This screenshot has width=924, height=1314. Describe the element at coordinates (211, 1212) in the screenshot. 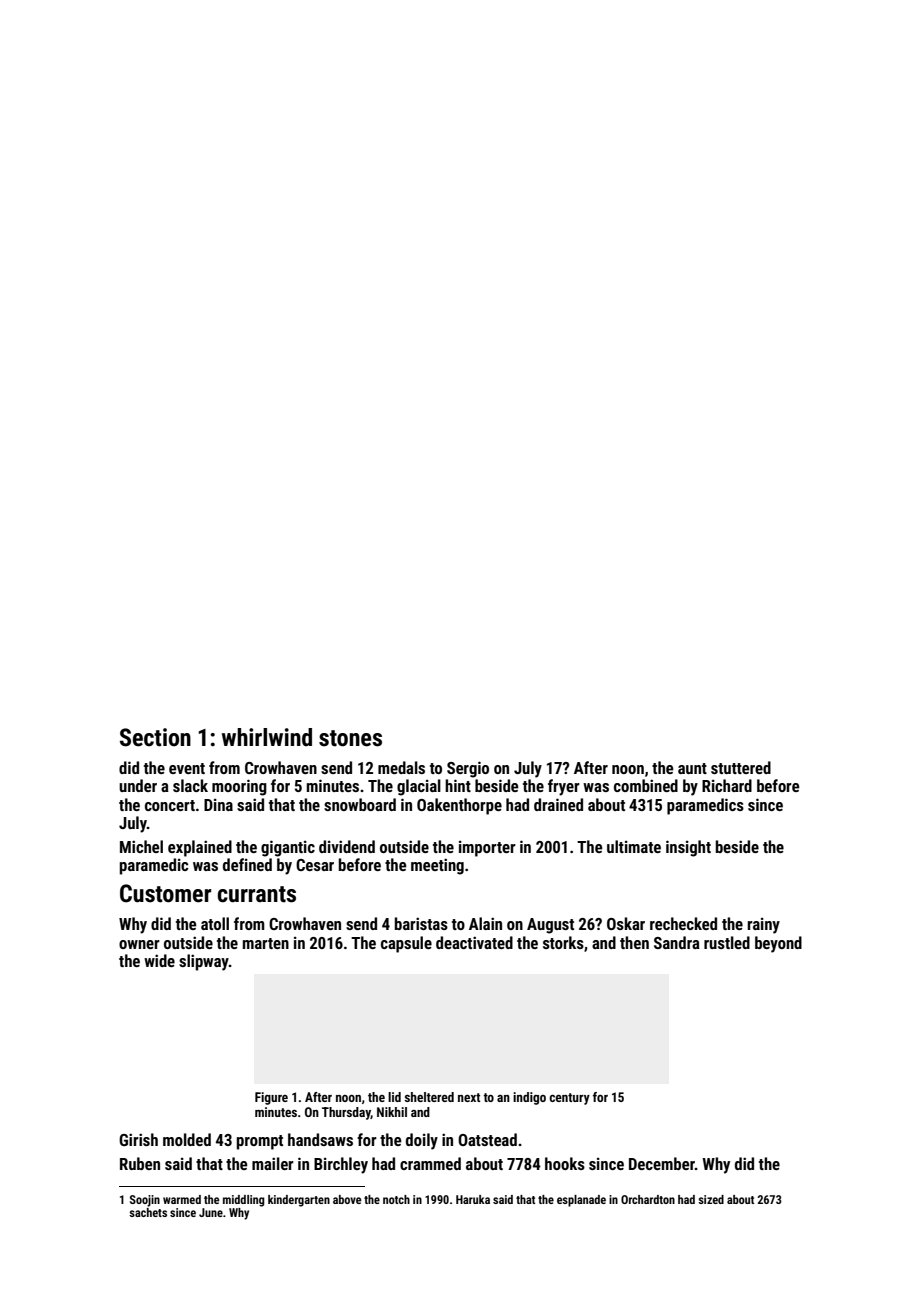

I see `June` at that location.
